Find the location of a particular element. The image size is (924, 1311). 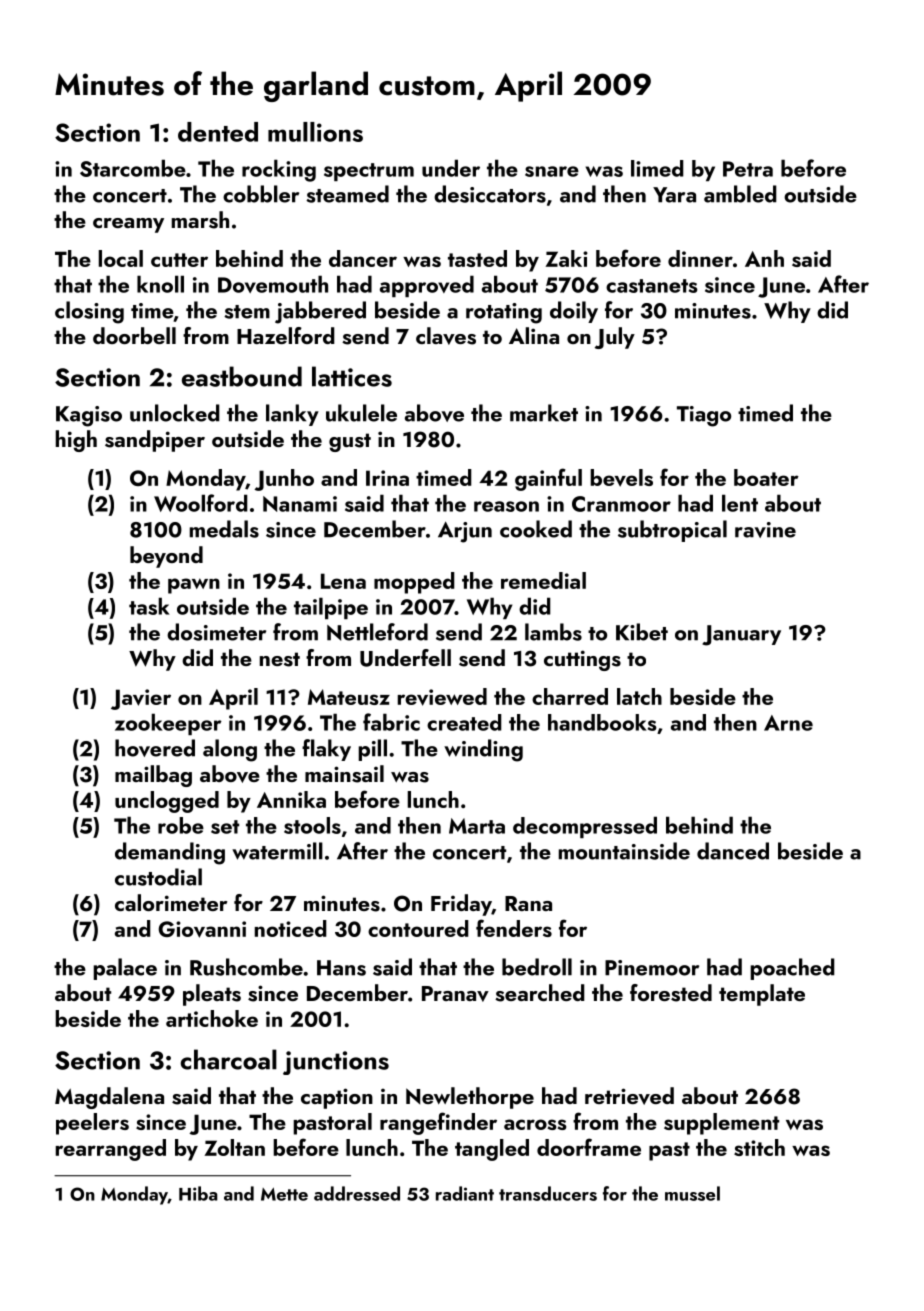

doorbell is located at coordinates (134, 335).
